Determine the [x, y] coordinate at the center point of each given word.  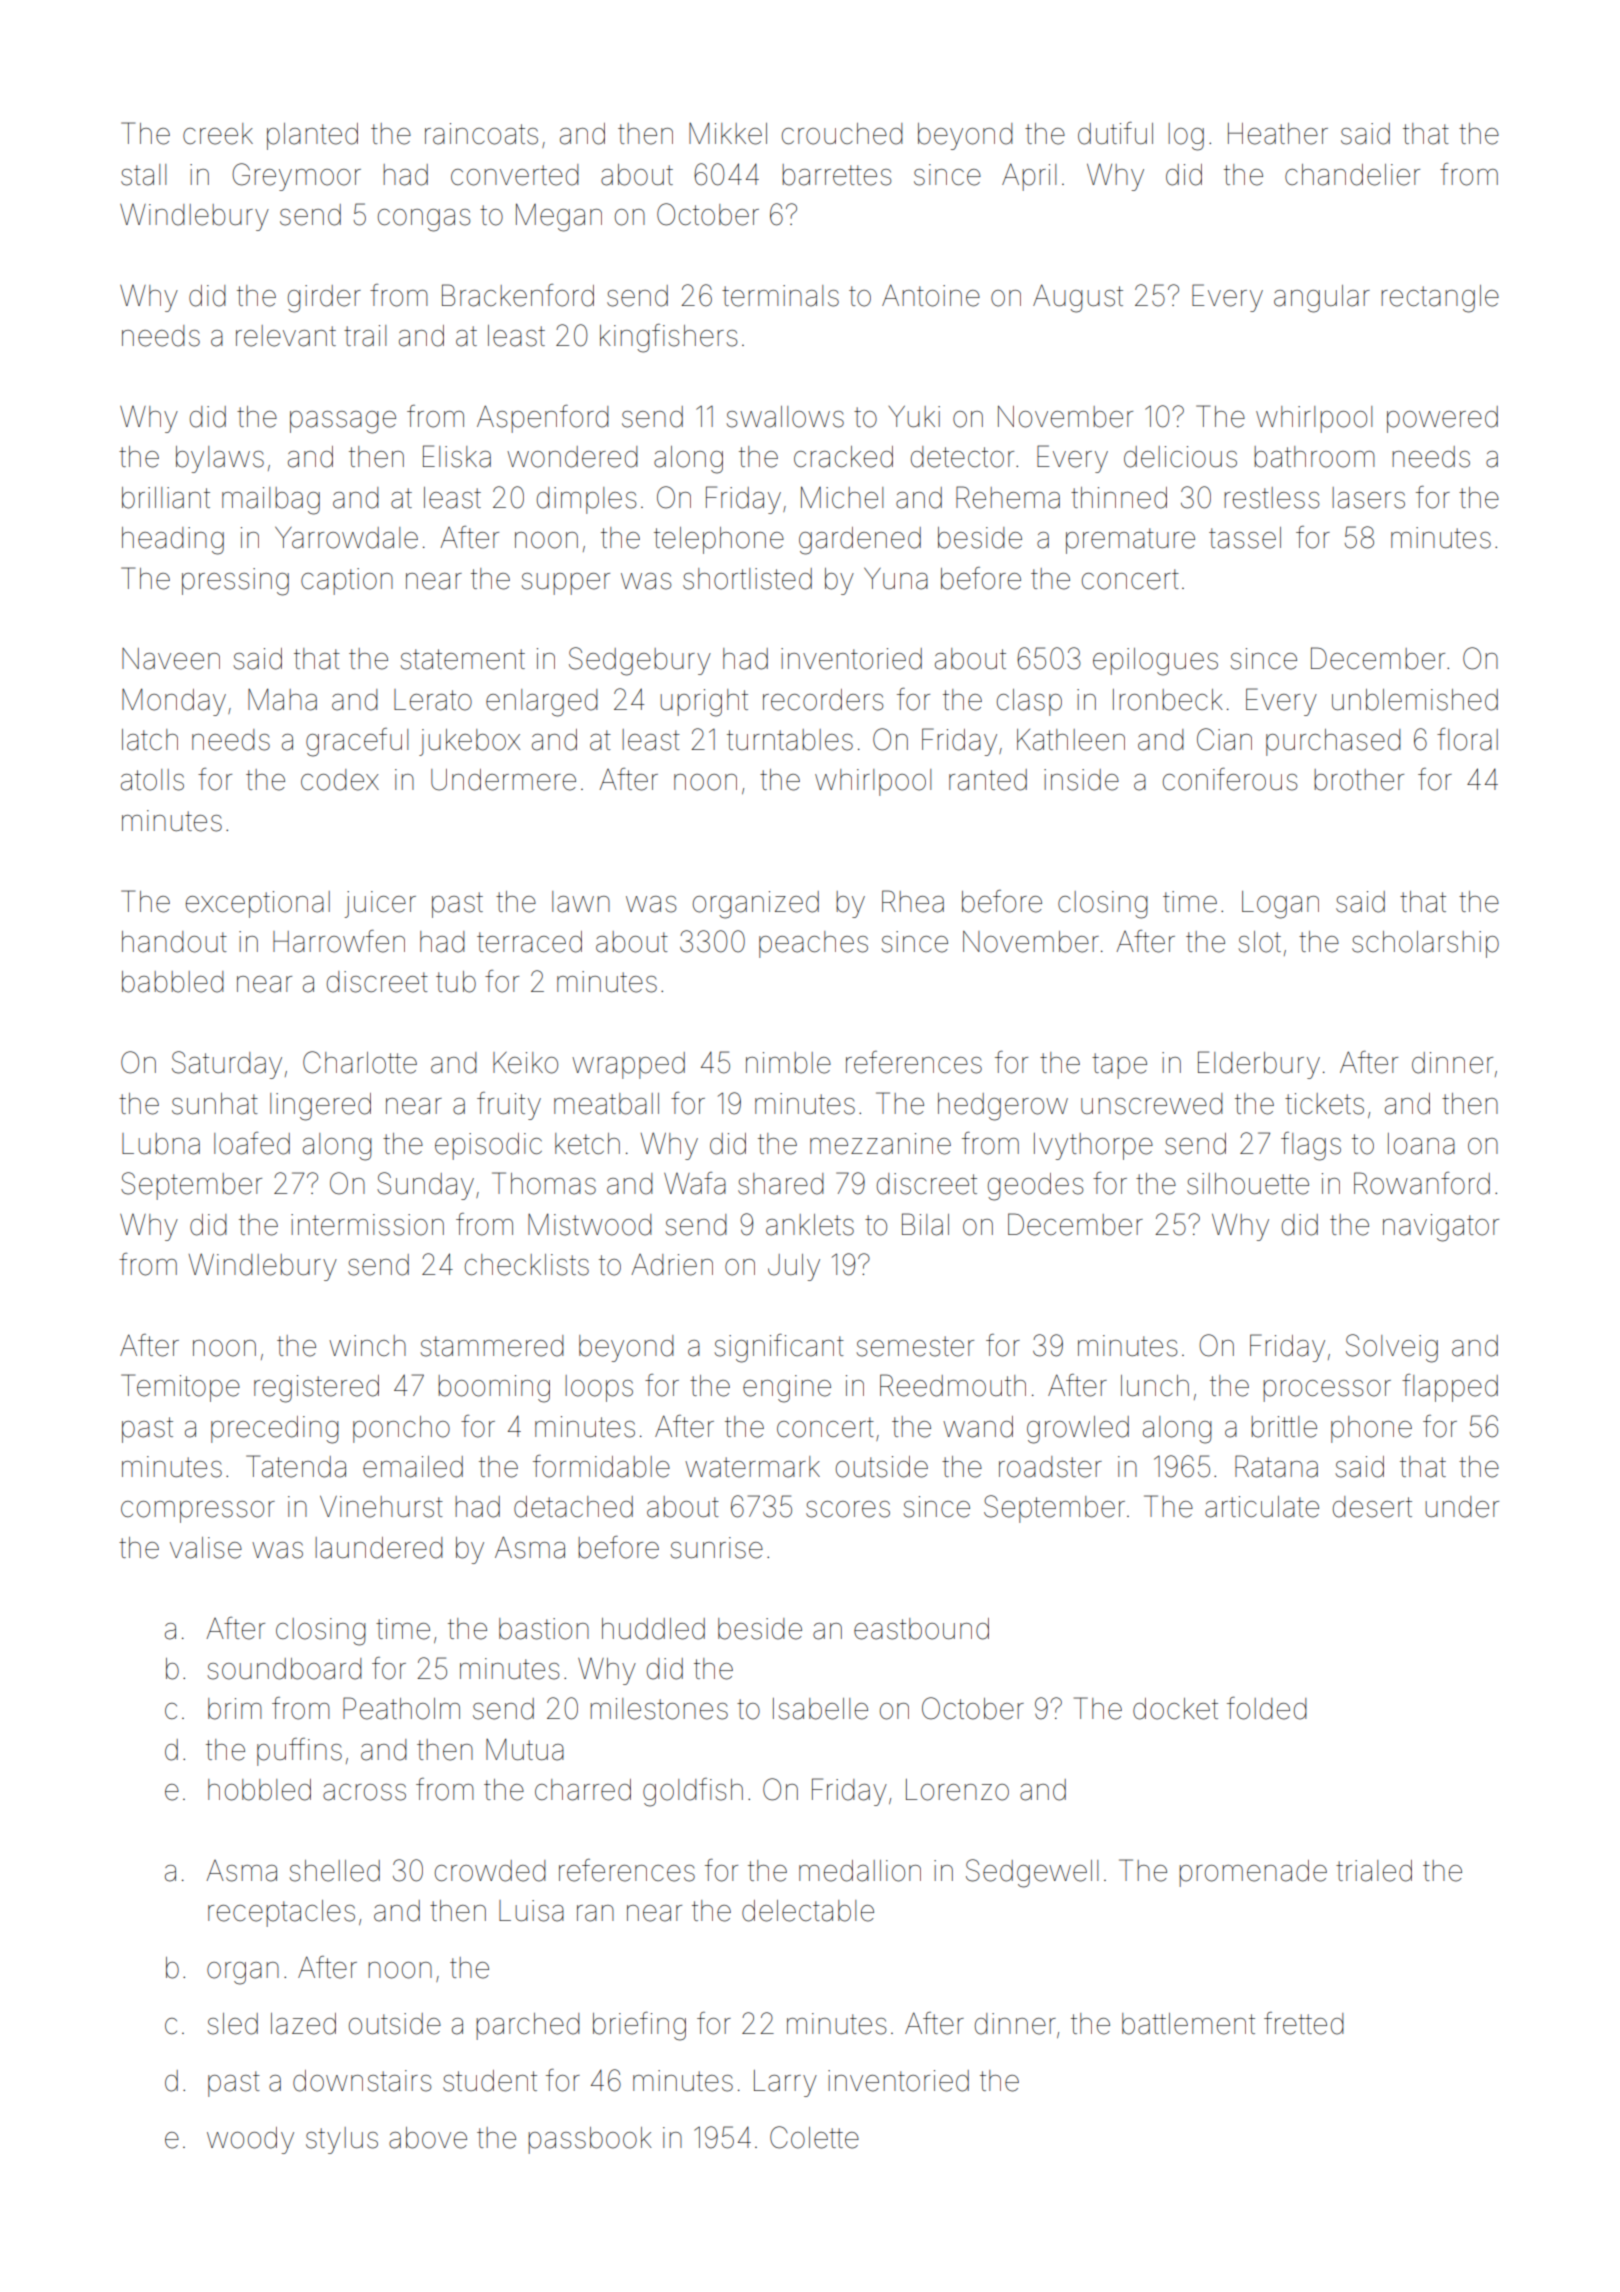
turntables [790, 740]
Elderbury [1259, 1065]
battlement [1188, 2024]
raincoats [481, 134]
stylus [342, 2140]
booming [494, 1389]
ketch [587, 1144]
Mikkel [728, 134]
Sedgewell [1032, 1873]
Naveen [171, 659]
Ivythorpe [1093, 1146]
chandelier [1352, 175]
